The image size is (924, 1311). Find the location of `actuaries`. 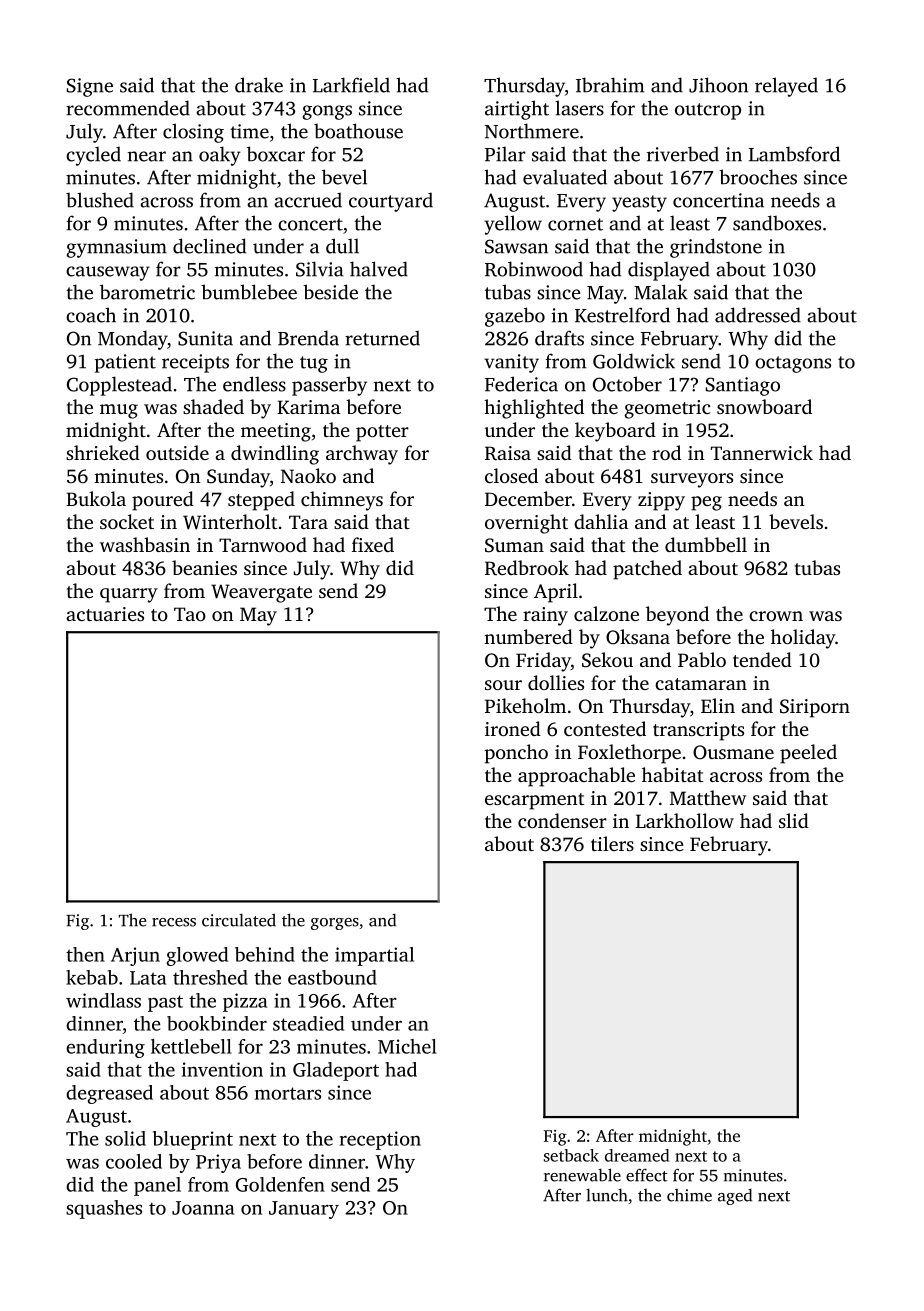

actuaries is located at coordinates (105, 614).
